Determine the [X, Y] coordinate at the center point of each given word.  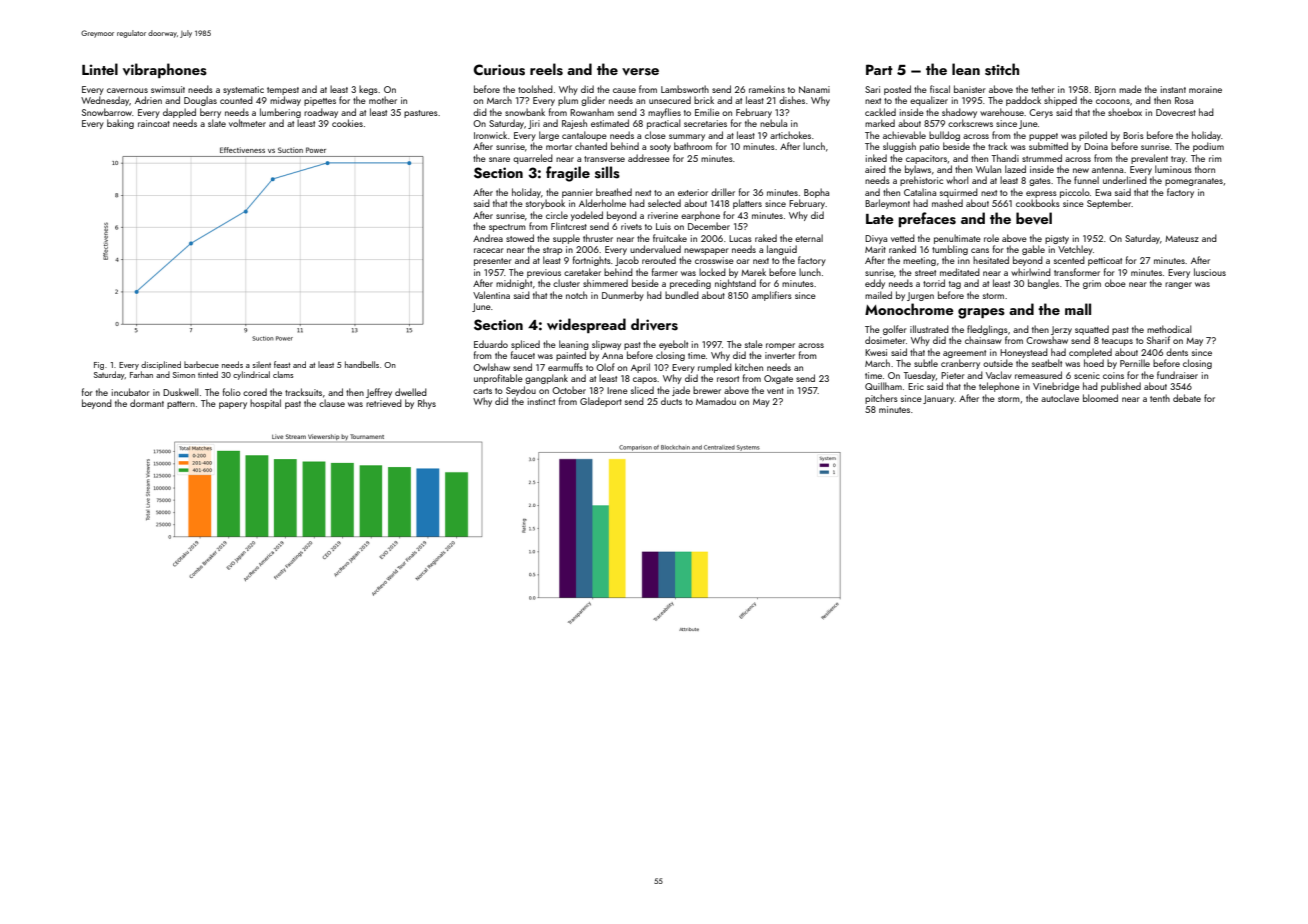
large [549, 136]
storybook [545, 204]
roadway [321, 113]
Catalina [920, 192]
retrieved [384, 403]
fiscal [940, 89]
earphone [700, 216]
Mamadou [716, 401]
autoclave [1060, 398]
